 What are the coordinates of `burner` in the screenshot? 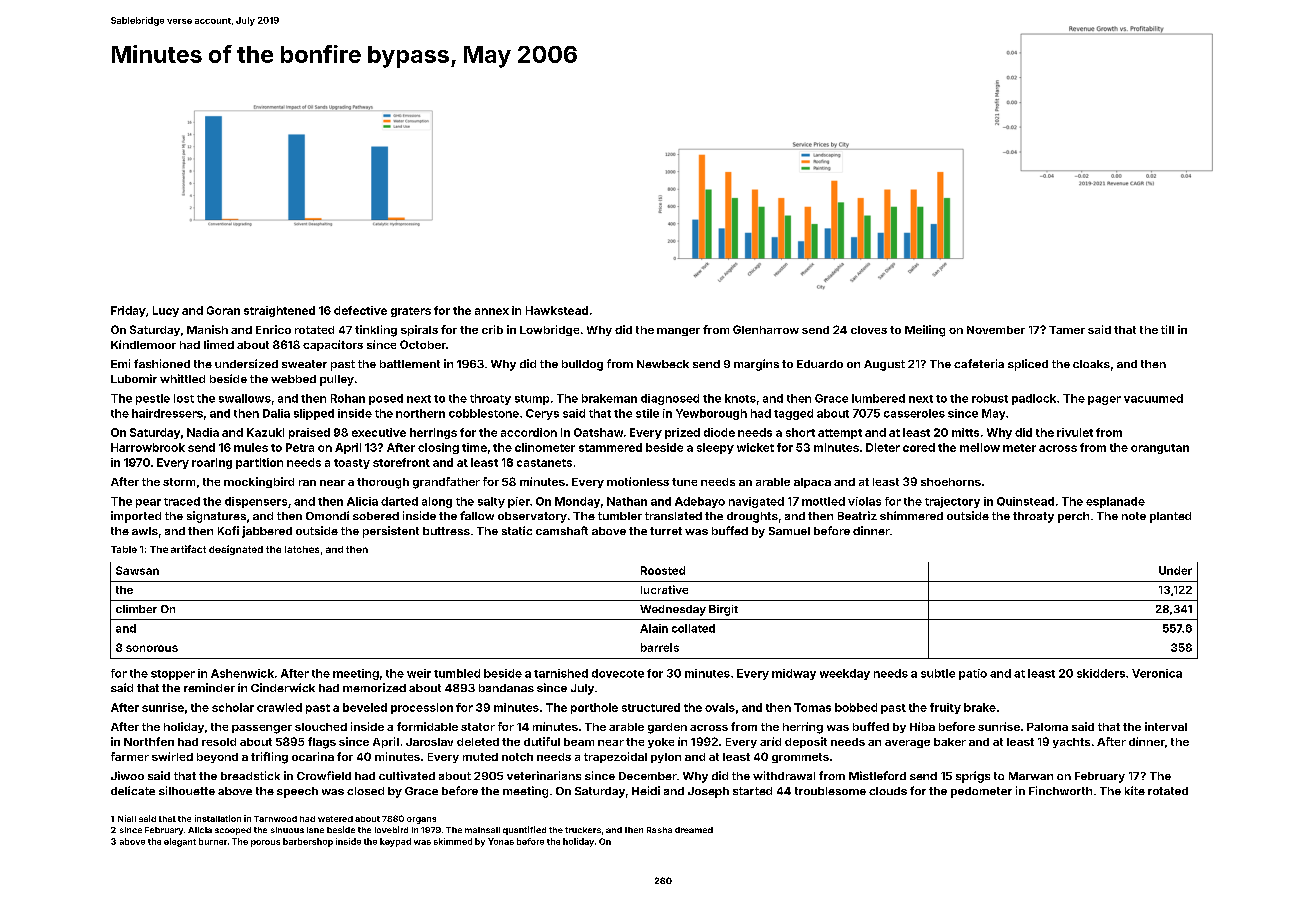 It's located at (213, 841).
